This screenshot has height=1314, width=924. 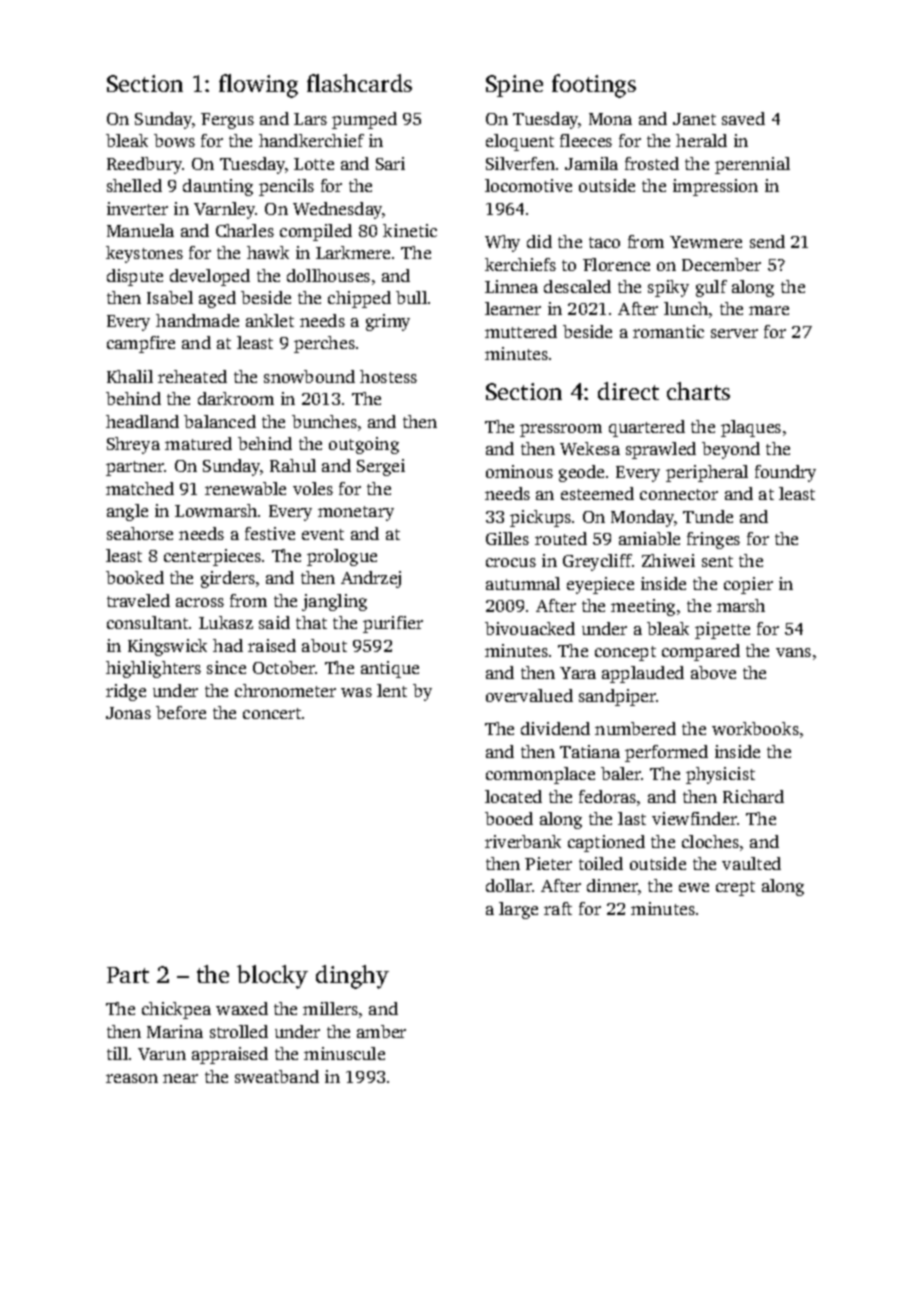 What do you see at coordinates (128, 713) in the screenshot?
I see `Jonas` at bounding box center [128, 713].
